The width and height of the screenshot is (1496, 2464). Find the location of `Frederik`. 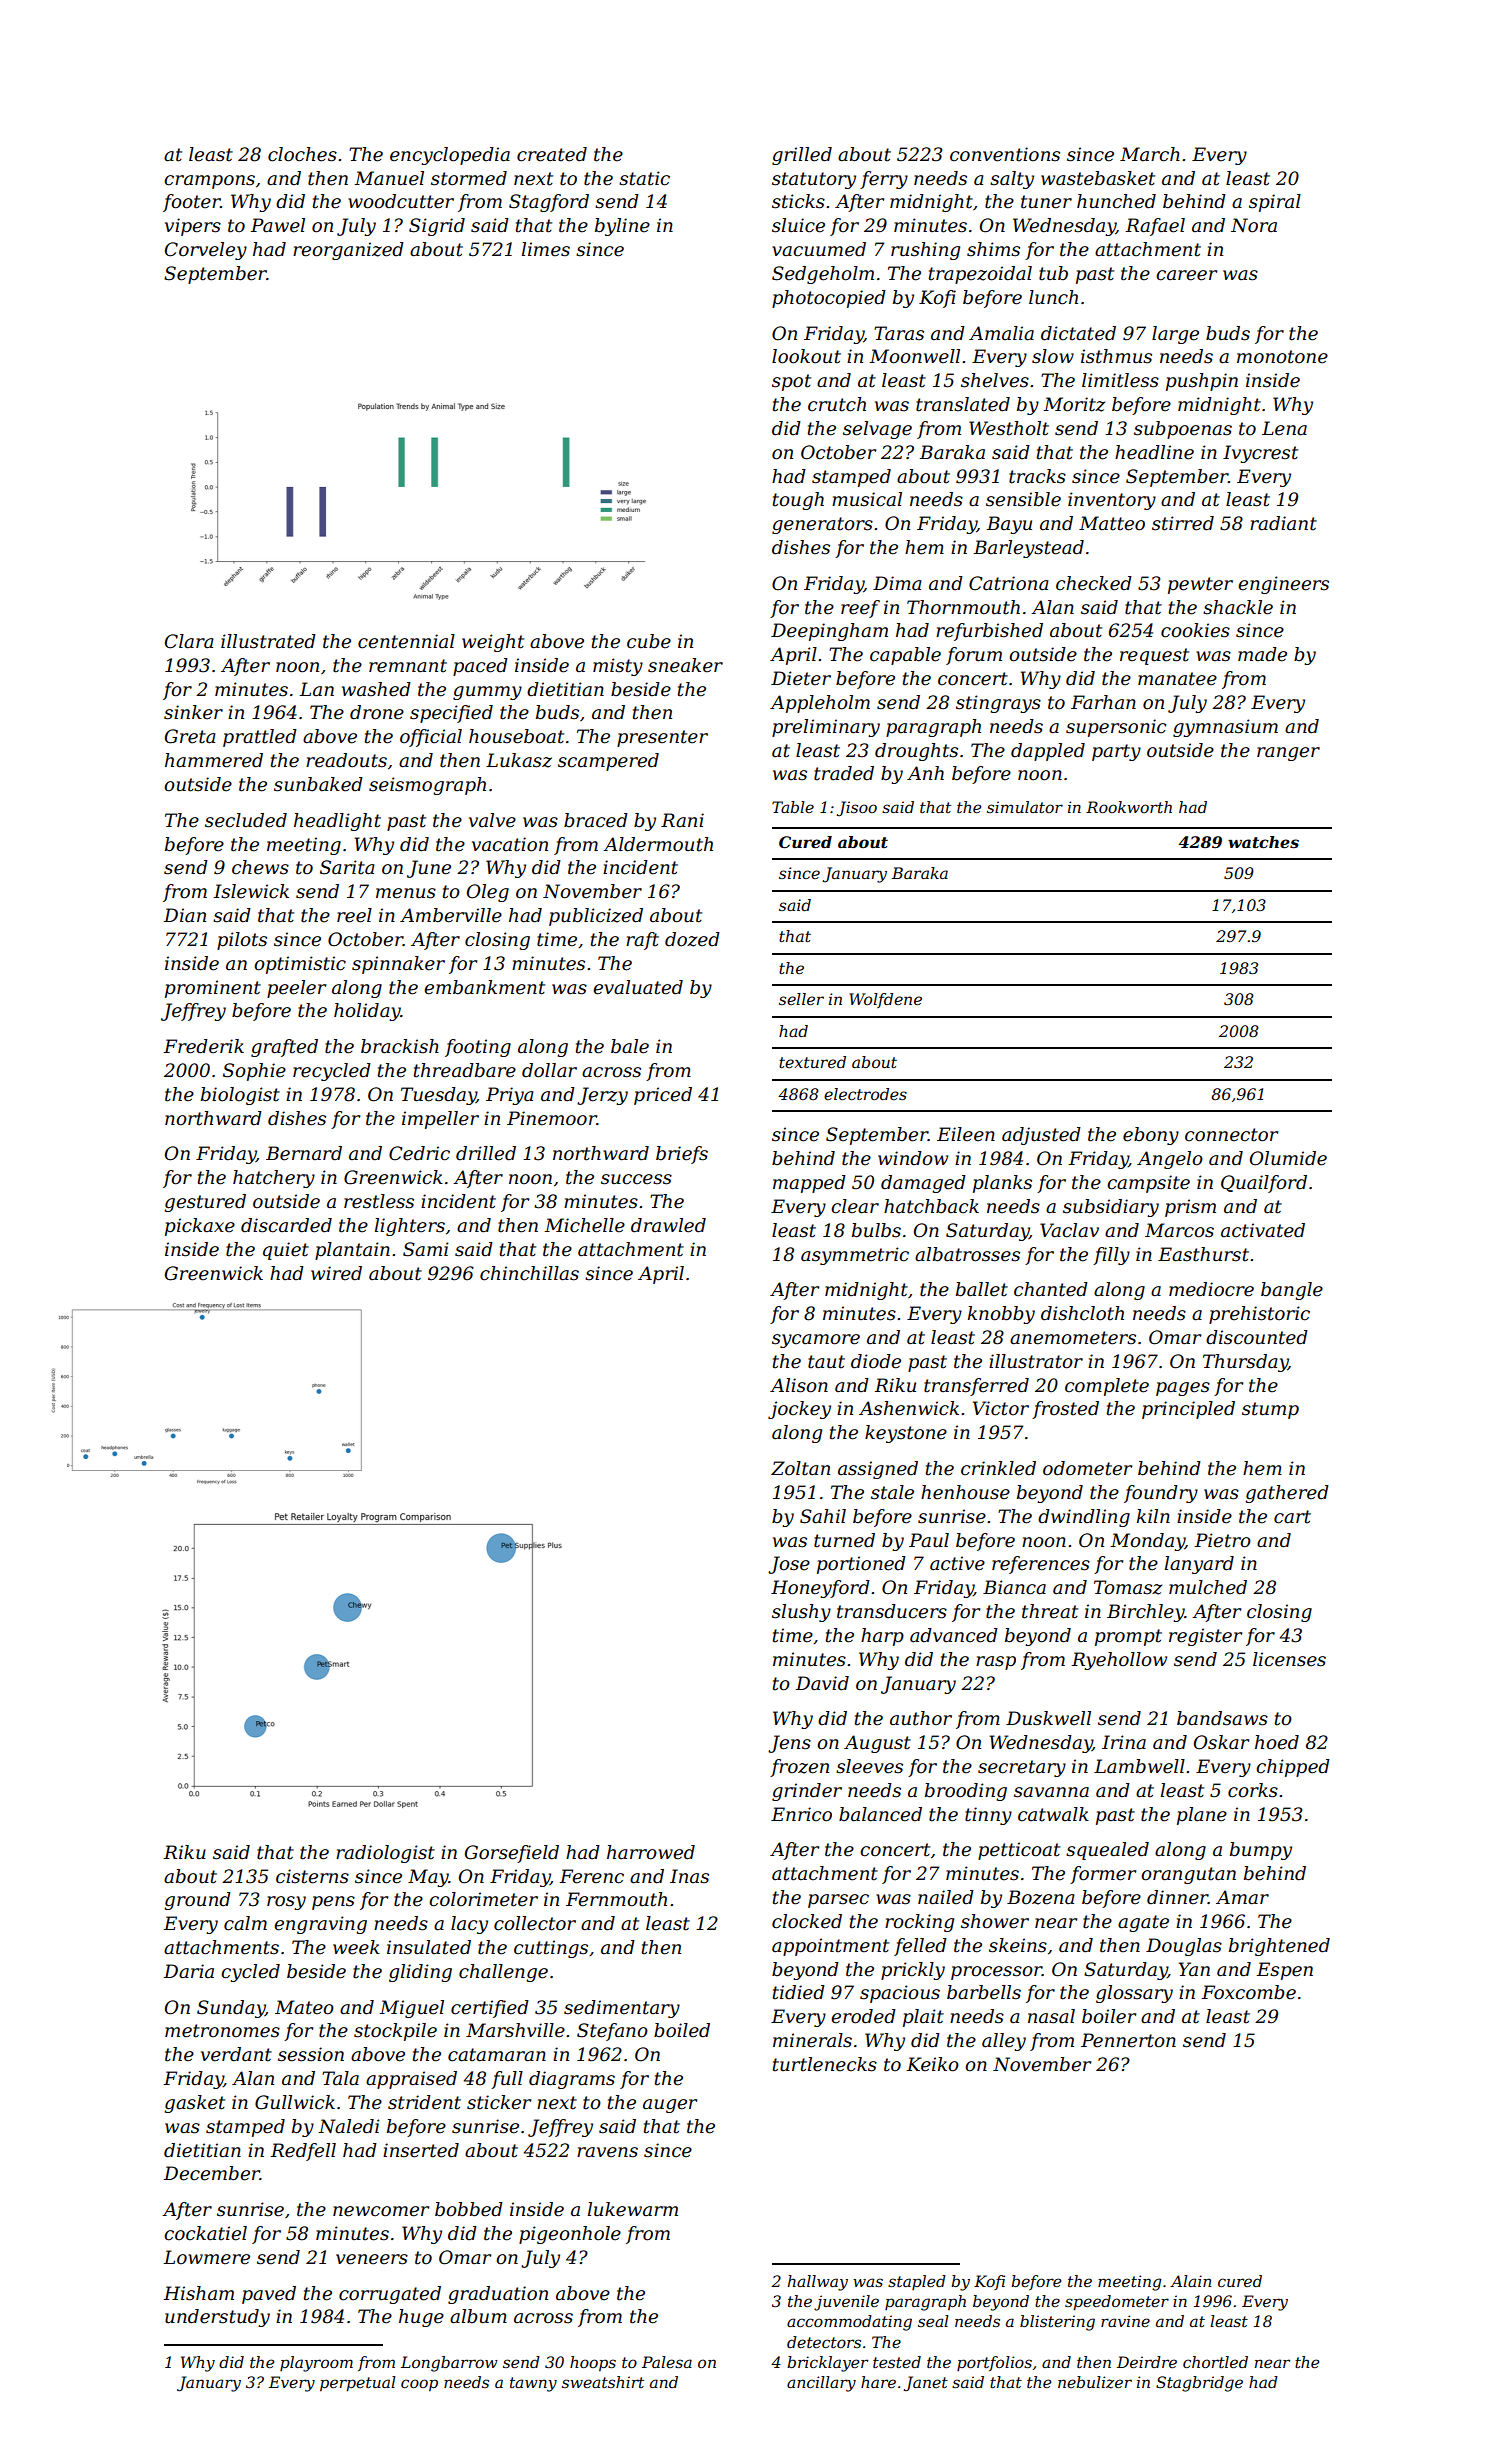

Frederik is located at coordinates (203, 1046).
